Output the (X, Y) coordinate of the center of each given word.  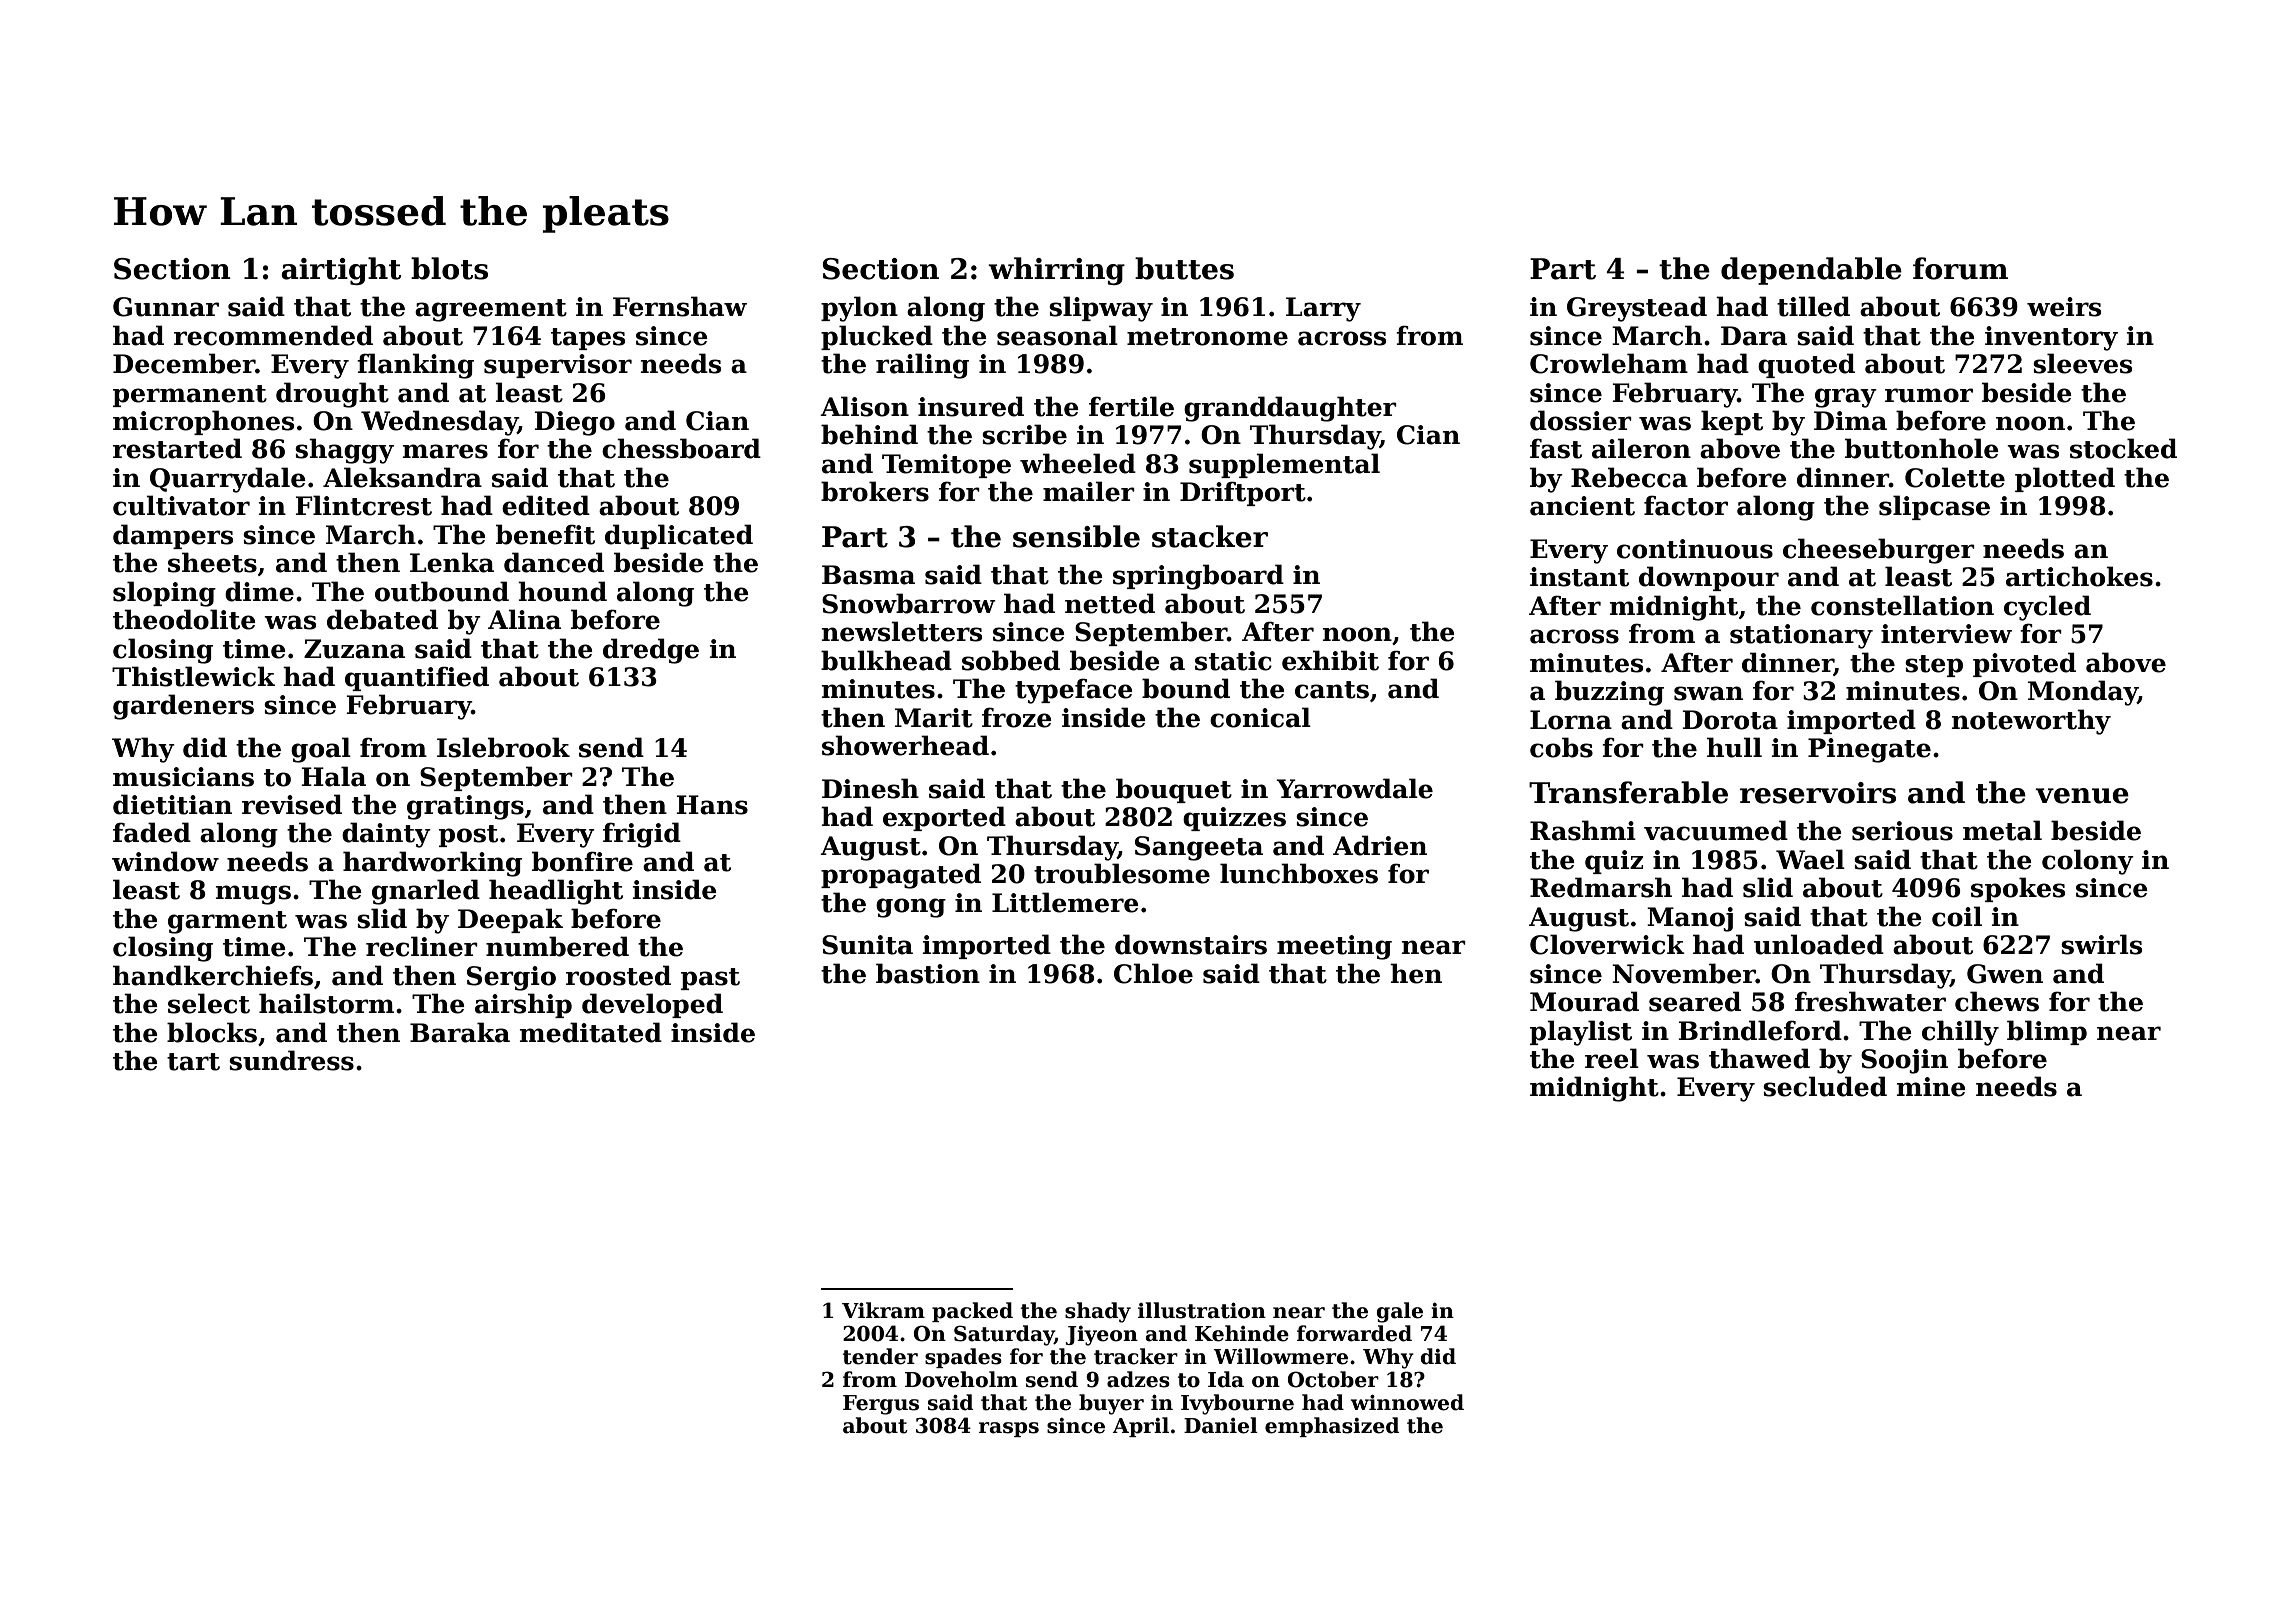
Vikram (883, 1310)
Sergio (511, 978)
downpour (1709, 578)
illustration (1202, 1310)
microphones (203, 422)
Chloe (1153, 973)
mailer (1089, 491)
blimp (2047, 1032)
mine (1931, 1087)
